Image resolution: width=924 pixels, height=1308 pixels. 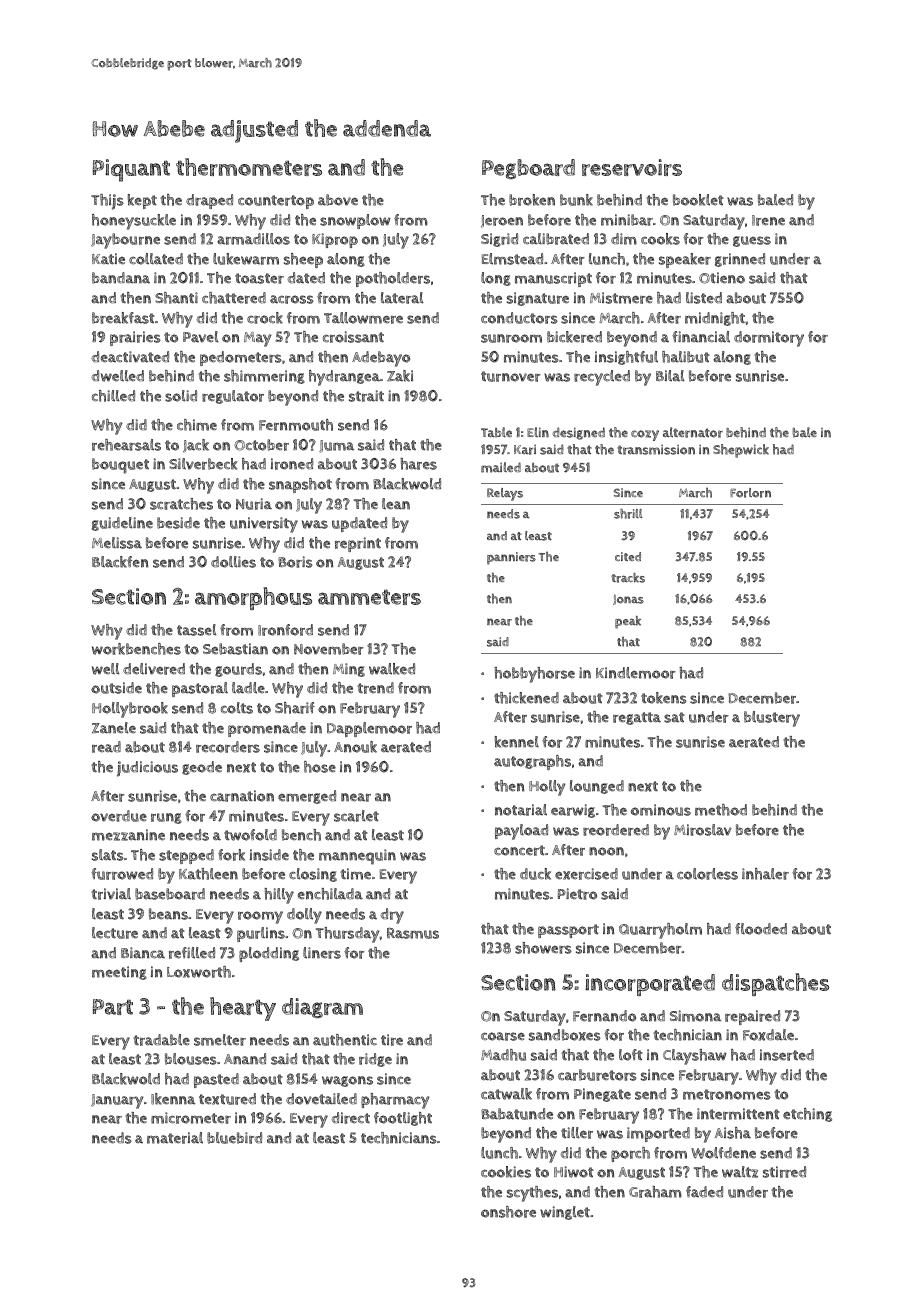 What do you see at coordinates (117, 543) in the document?
I see `Melissa` at bounding box center [117, 543].
